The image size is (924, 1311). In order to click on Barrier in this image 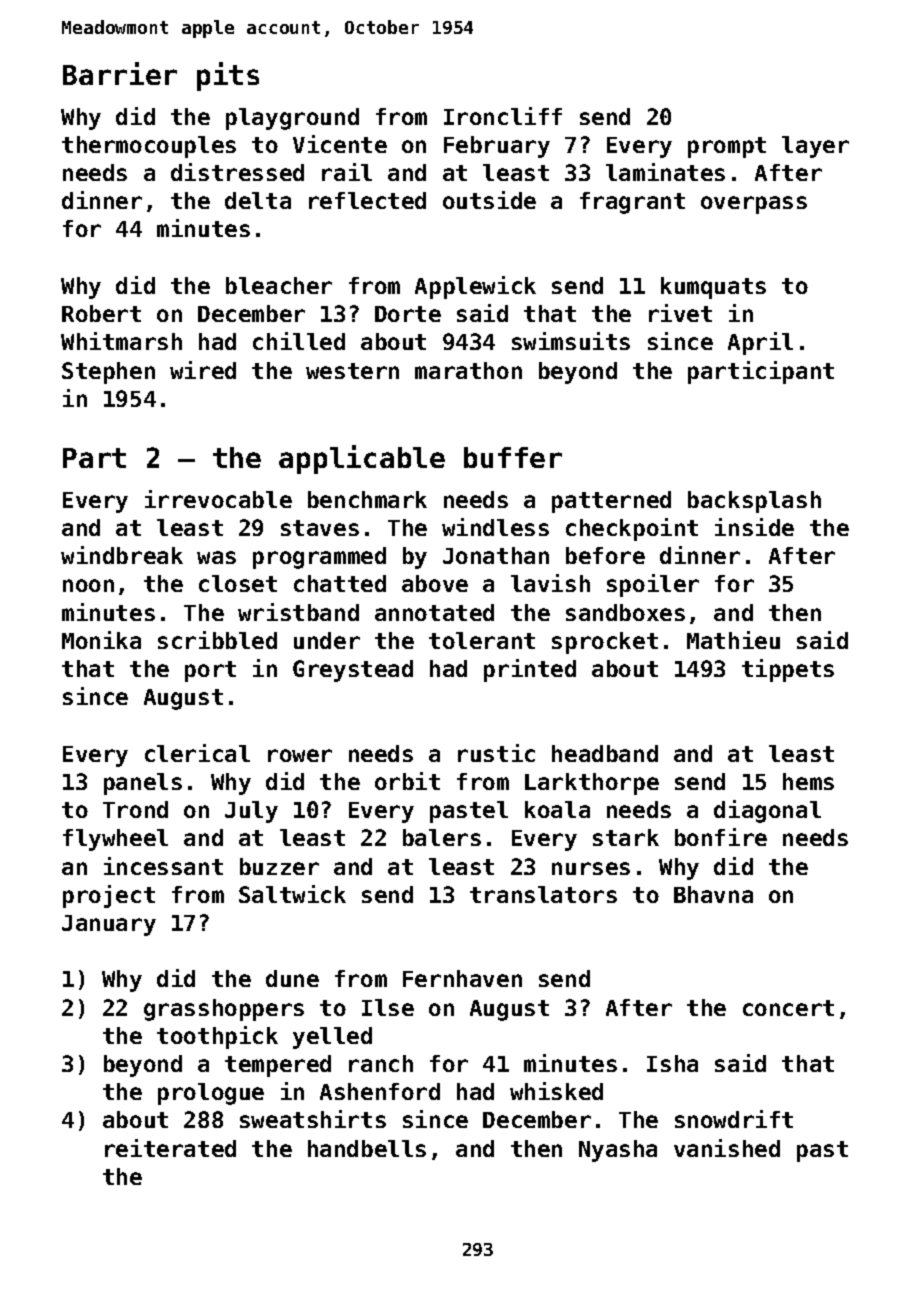, I will do `click(120, 73)`.
